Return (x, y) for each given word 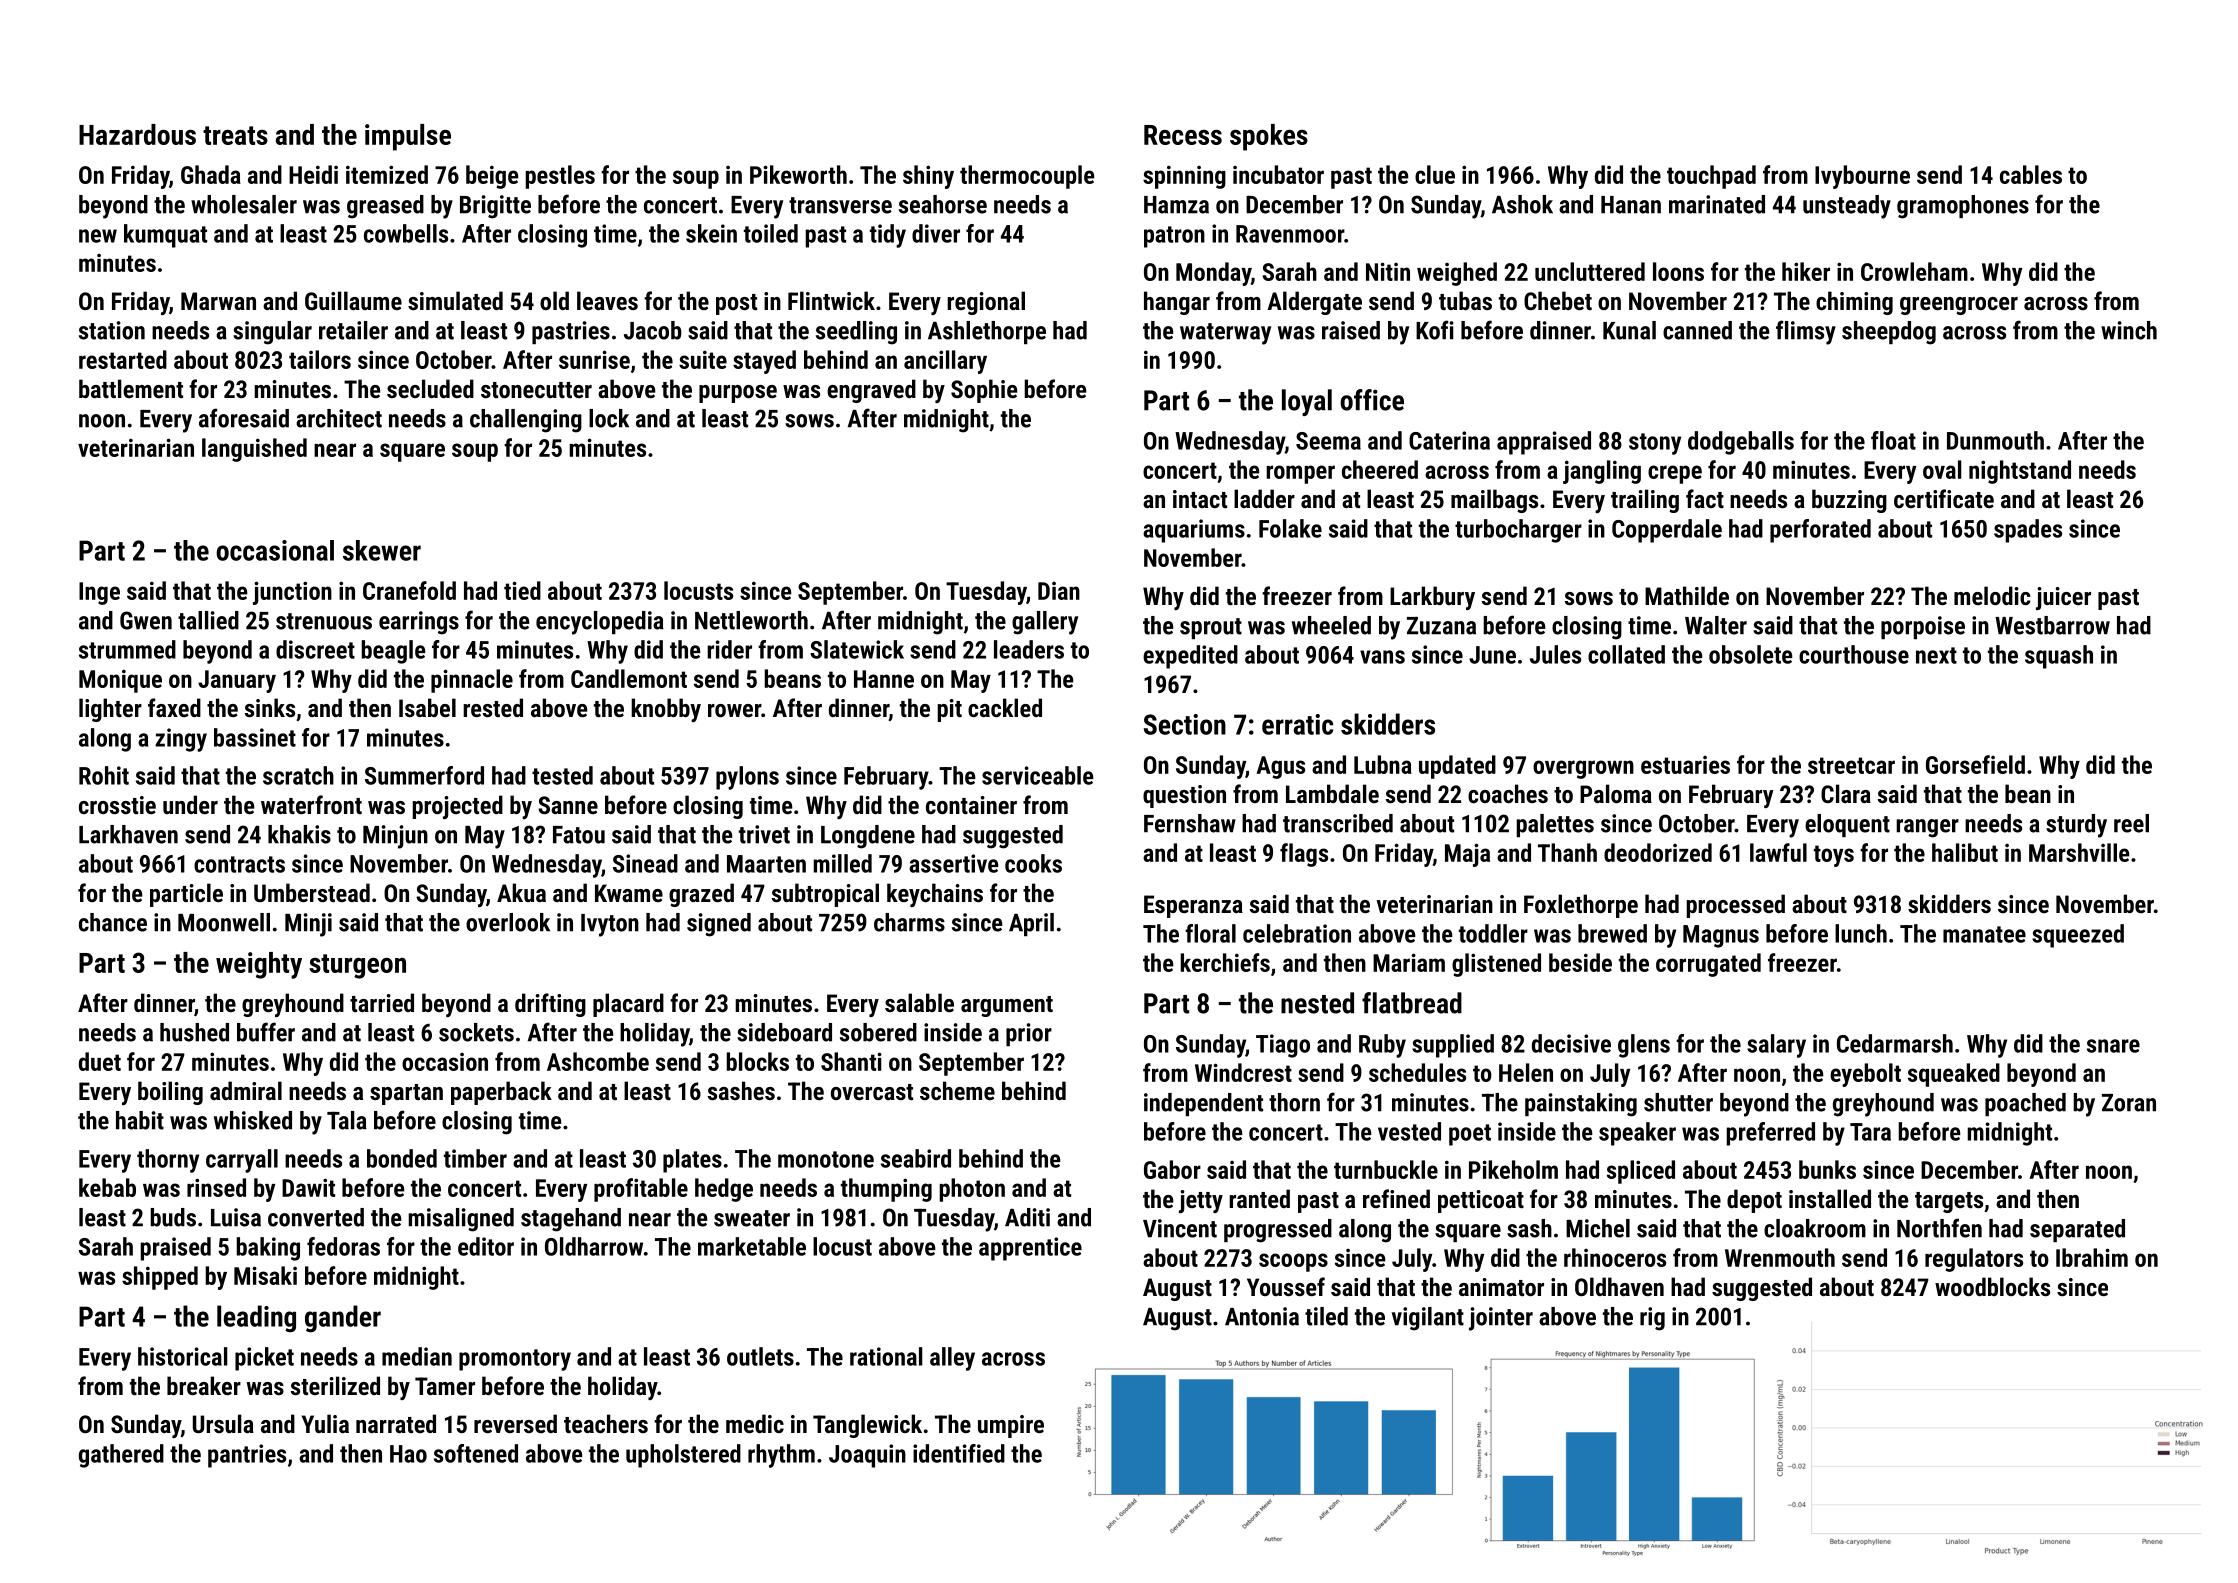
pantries (247, 1456)
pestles (560, 177)
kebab (107, 1187)
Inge (99, 593)
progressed (1278, 1231)
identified (959, 1453)
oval (1942, 469)
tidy (888, 236)
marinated (1717, 204)
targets (1949, 1202)
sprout (1211, 628)
